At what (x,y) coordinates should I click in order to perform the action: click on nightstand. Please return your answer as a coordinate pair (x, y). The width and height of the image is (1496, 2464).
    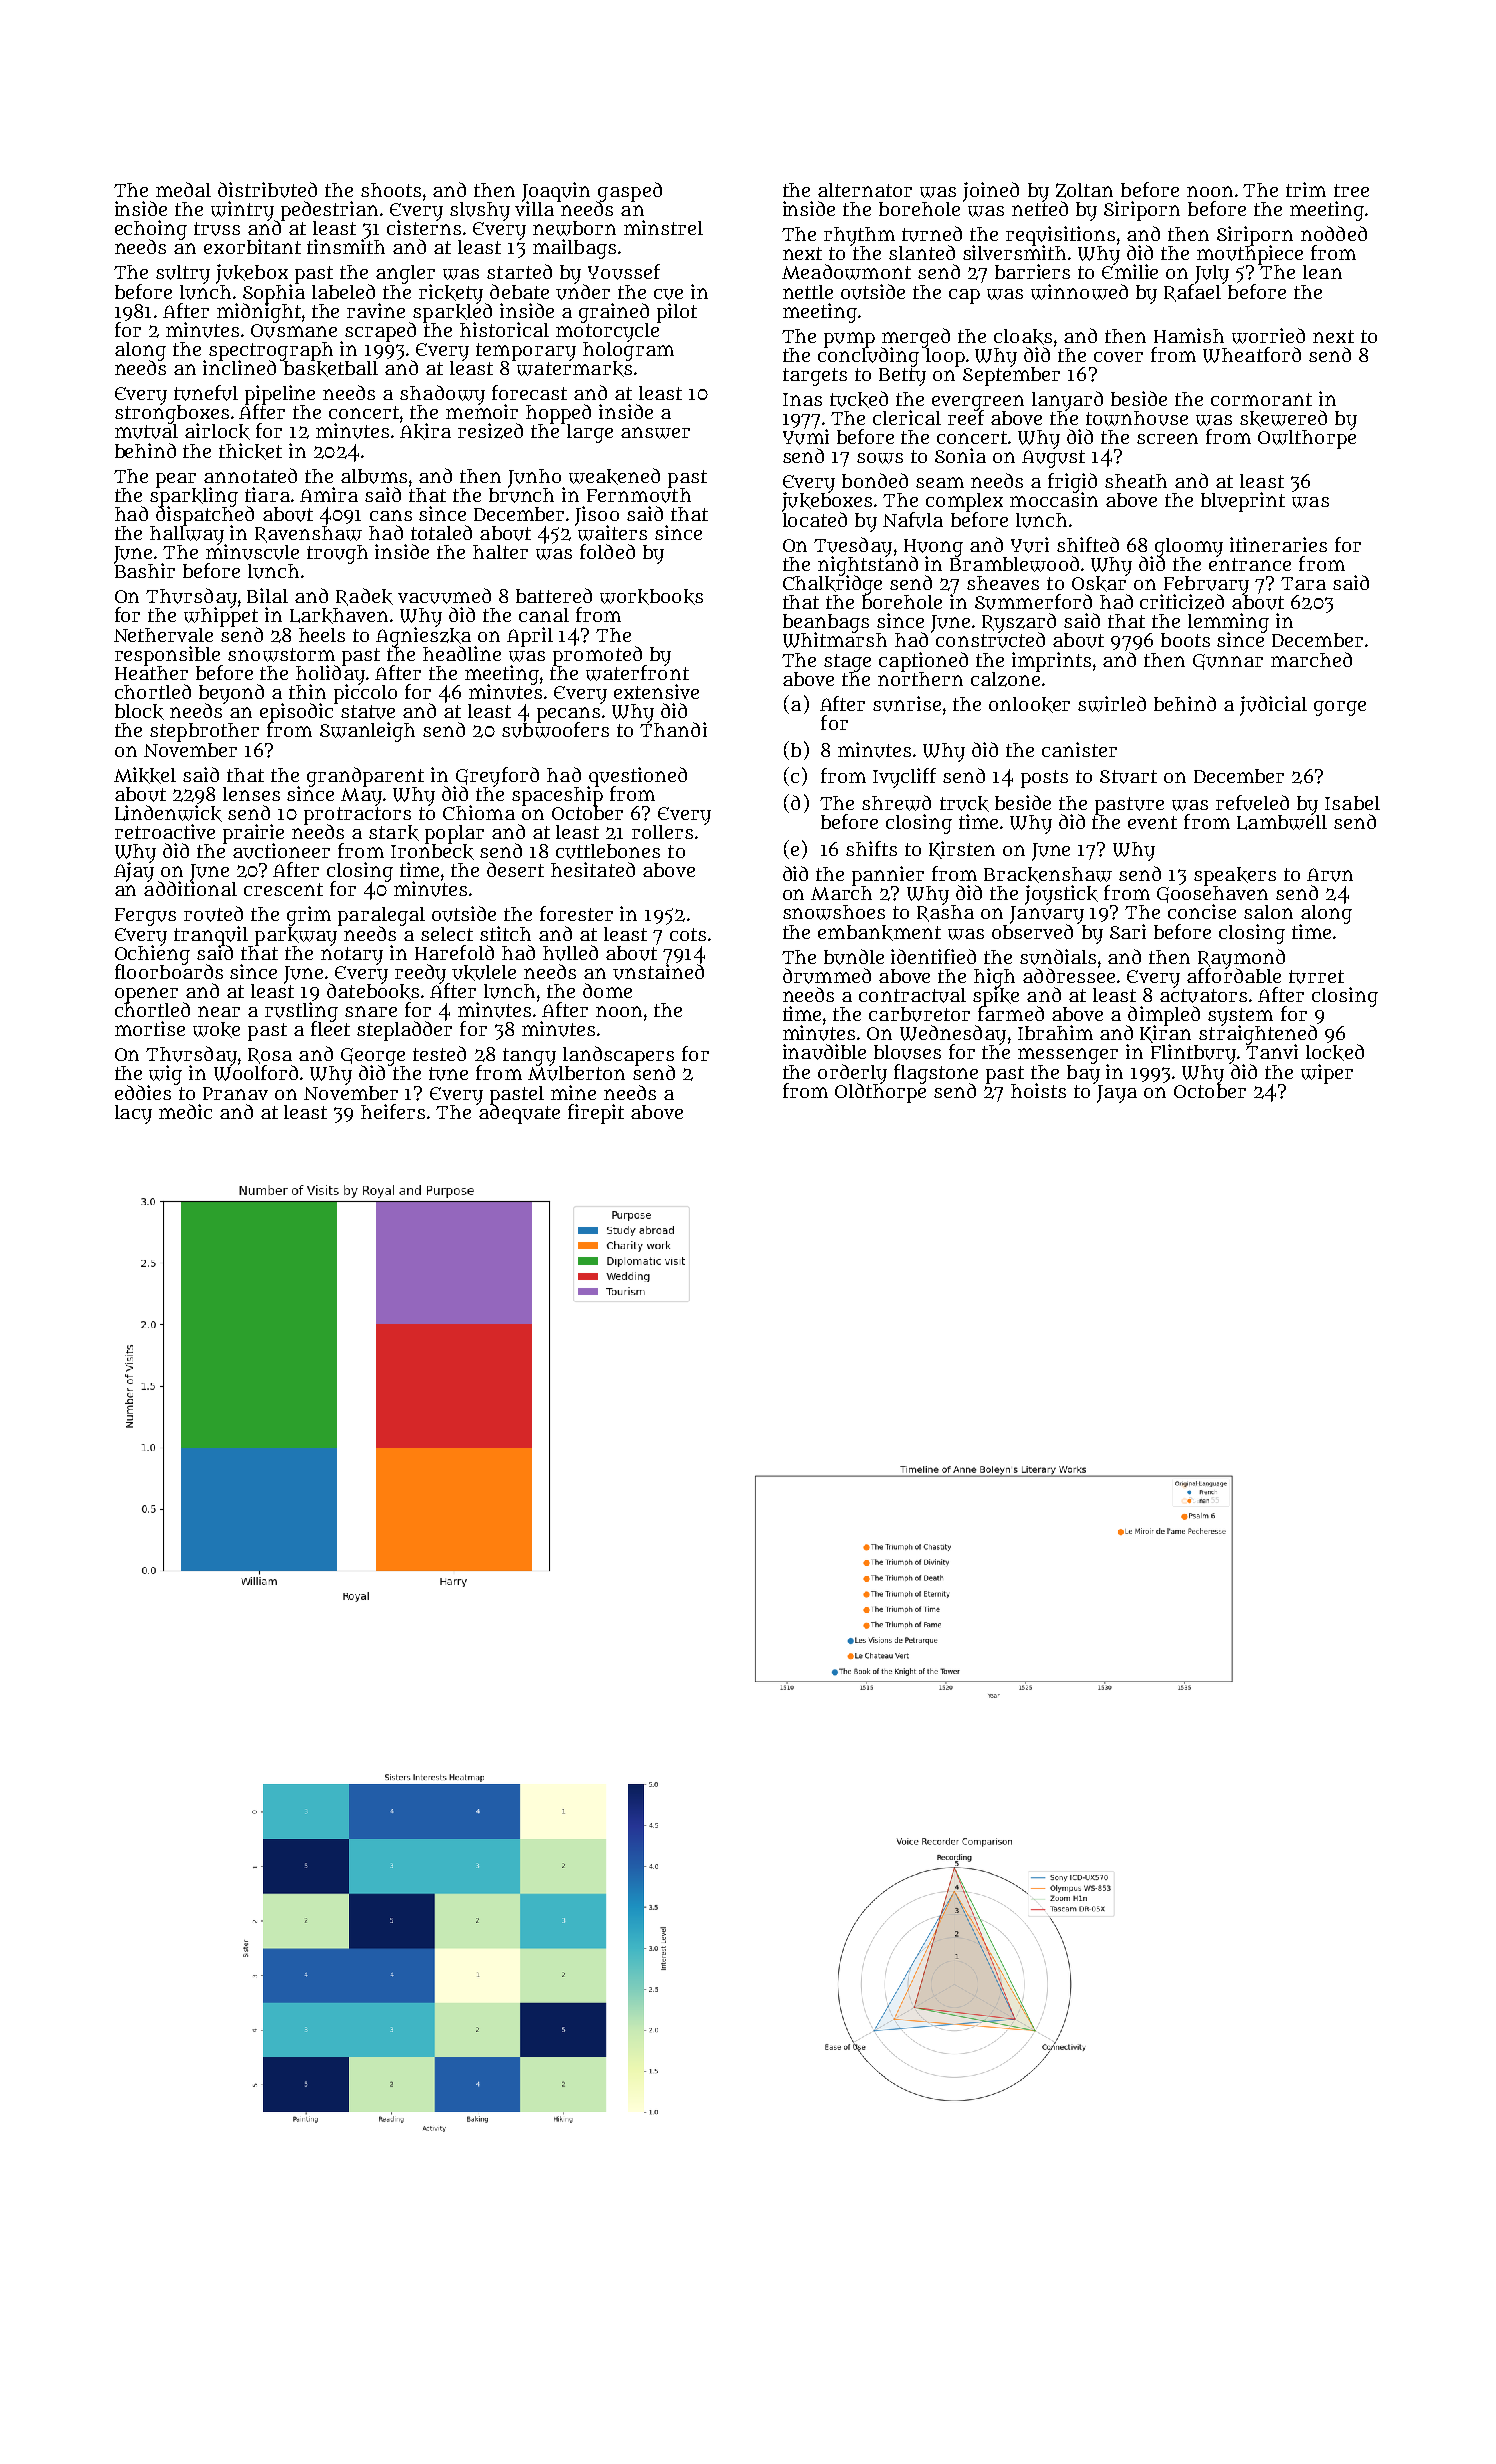
    Looking at the image, I should click on (868, 565).
